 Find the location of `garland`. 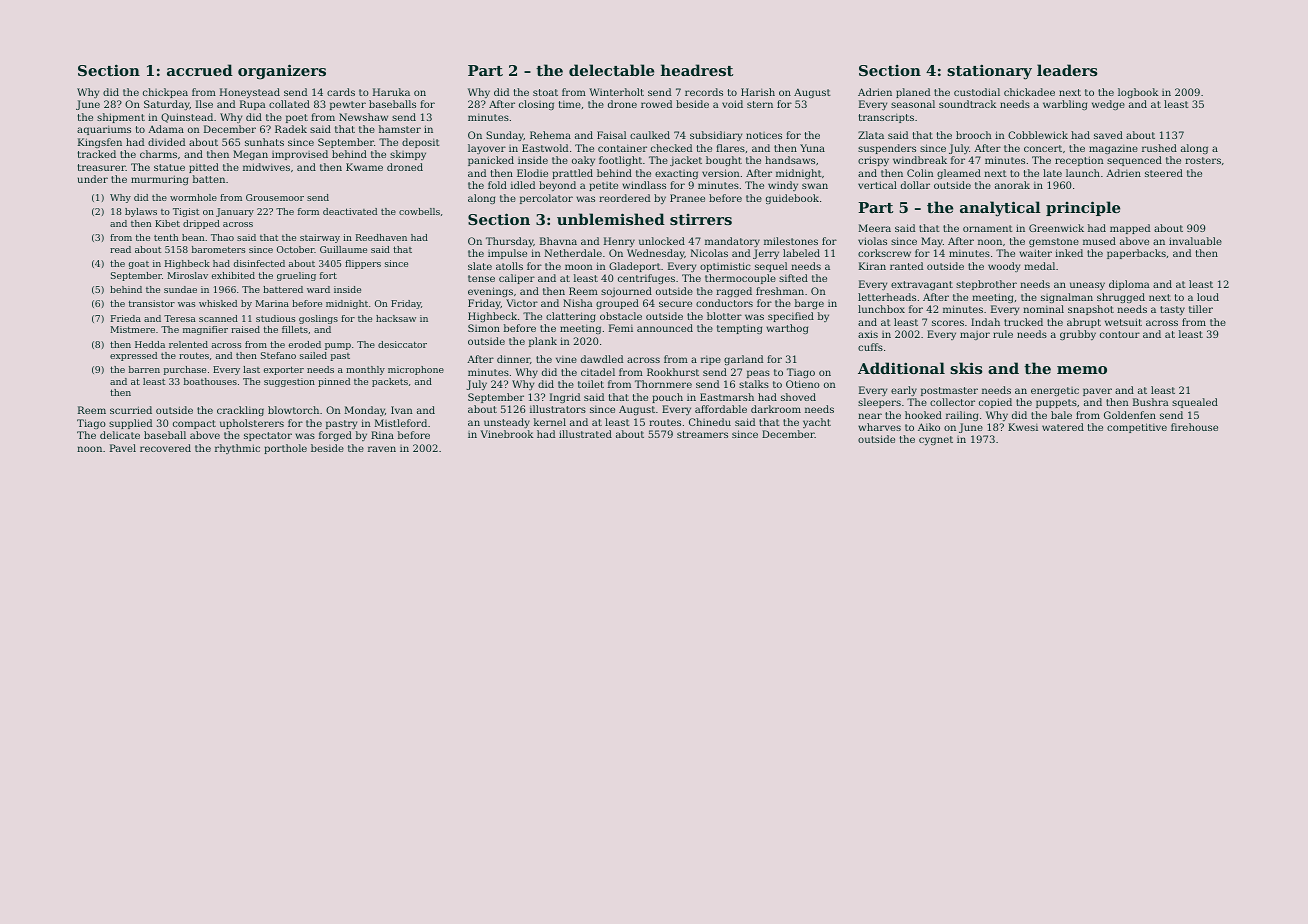

garland is located at coordinates (743, 360).
